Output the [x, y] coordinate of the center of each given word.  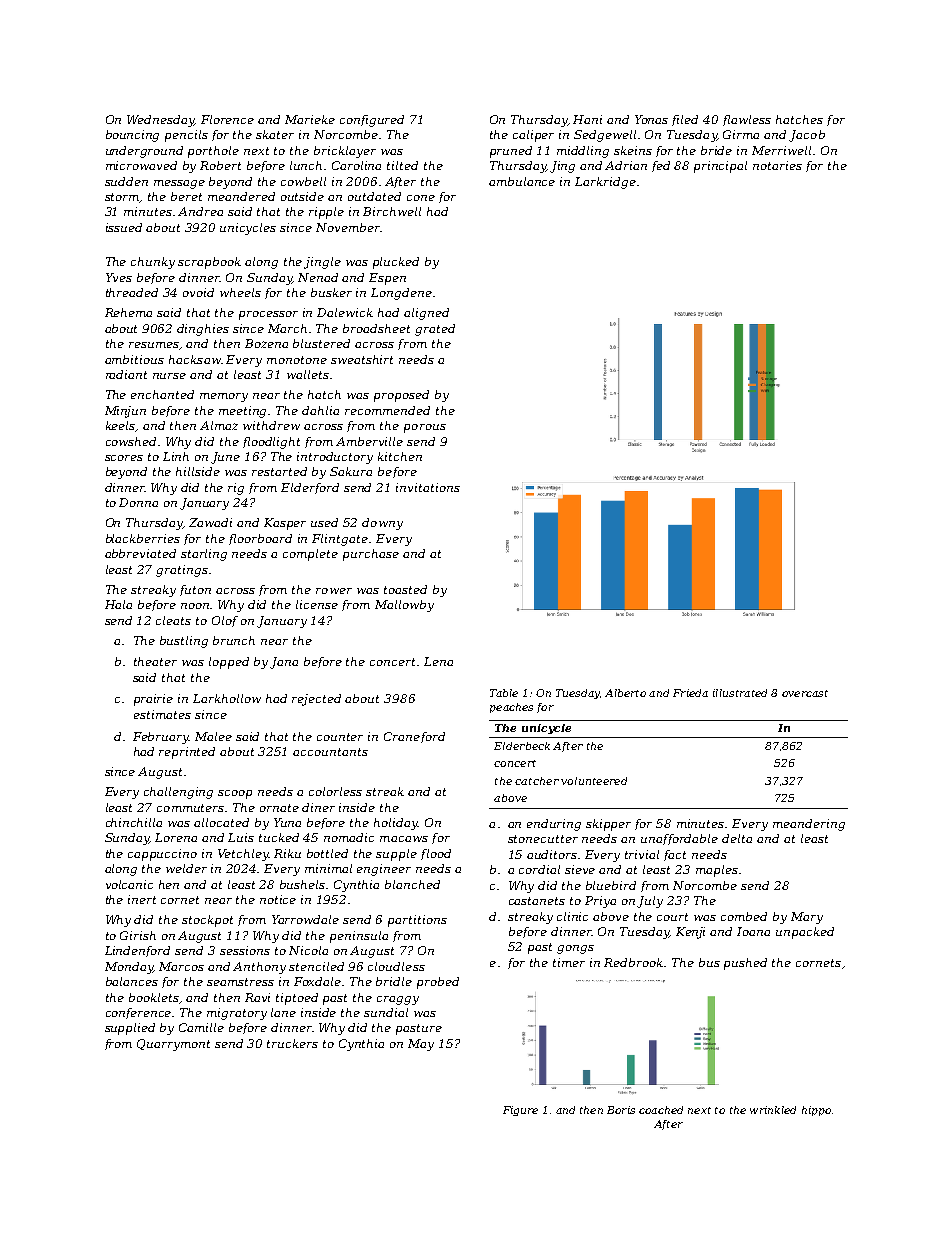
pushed [745, 964]
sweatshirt [362, 359]
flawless [747, 120]
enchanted [162, 394]
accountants [330, 752]
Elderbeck [522, 746]
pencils [186, 136]
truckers [292, 1043]
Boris [621, 1110]
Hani [587, 119]
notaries [777, 165]
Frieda [690, 693]
